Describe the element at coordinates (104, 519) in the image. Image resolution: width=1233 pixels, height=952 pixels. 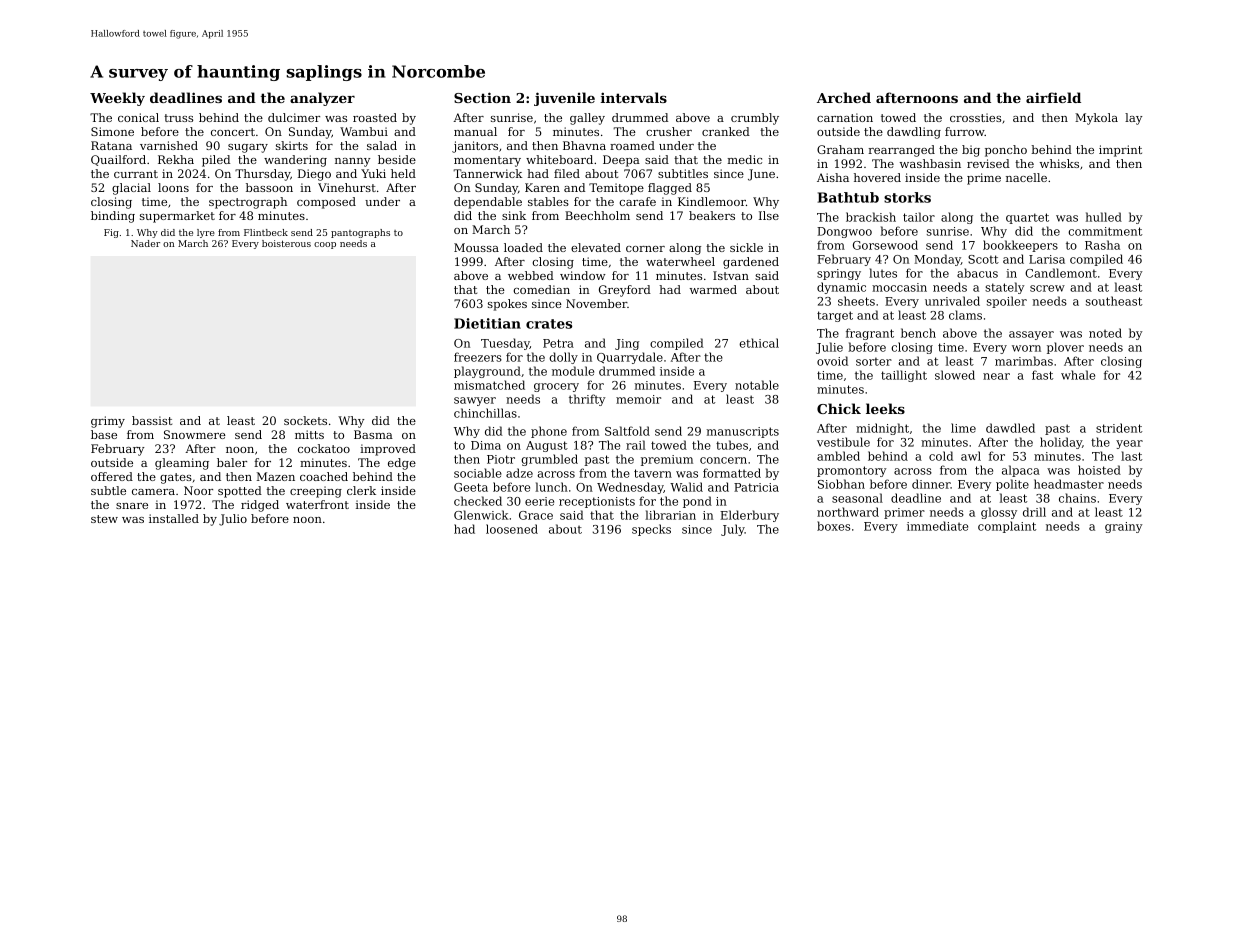
I see `stew` at that location.
